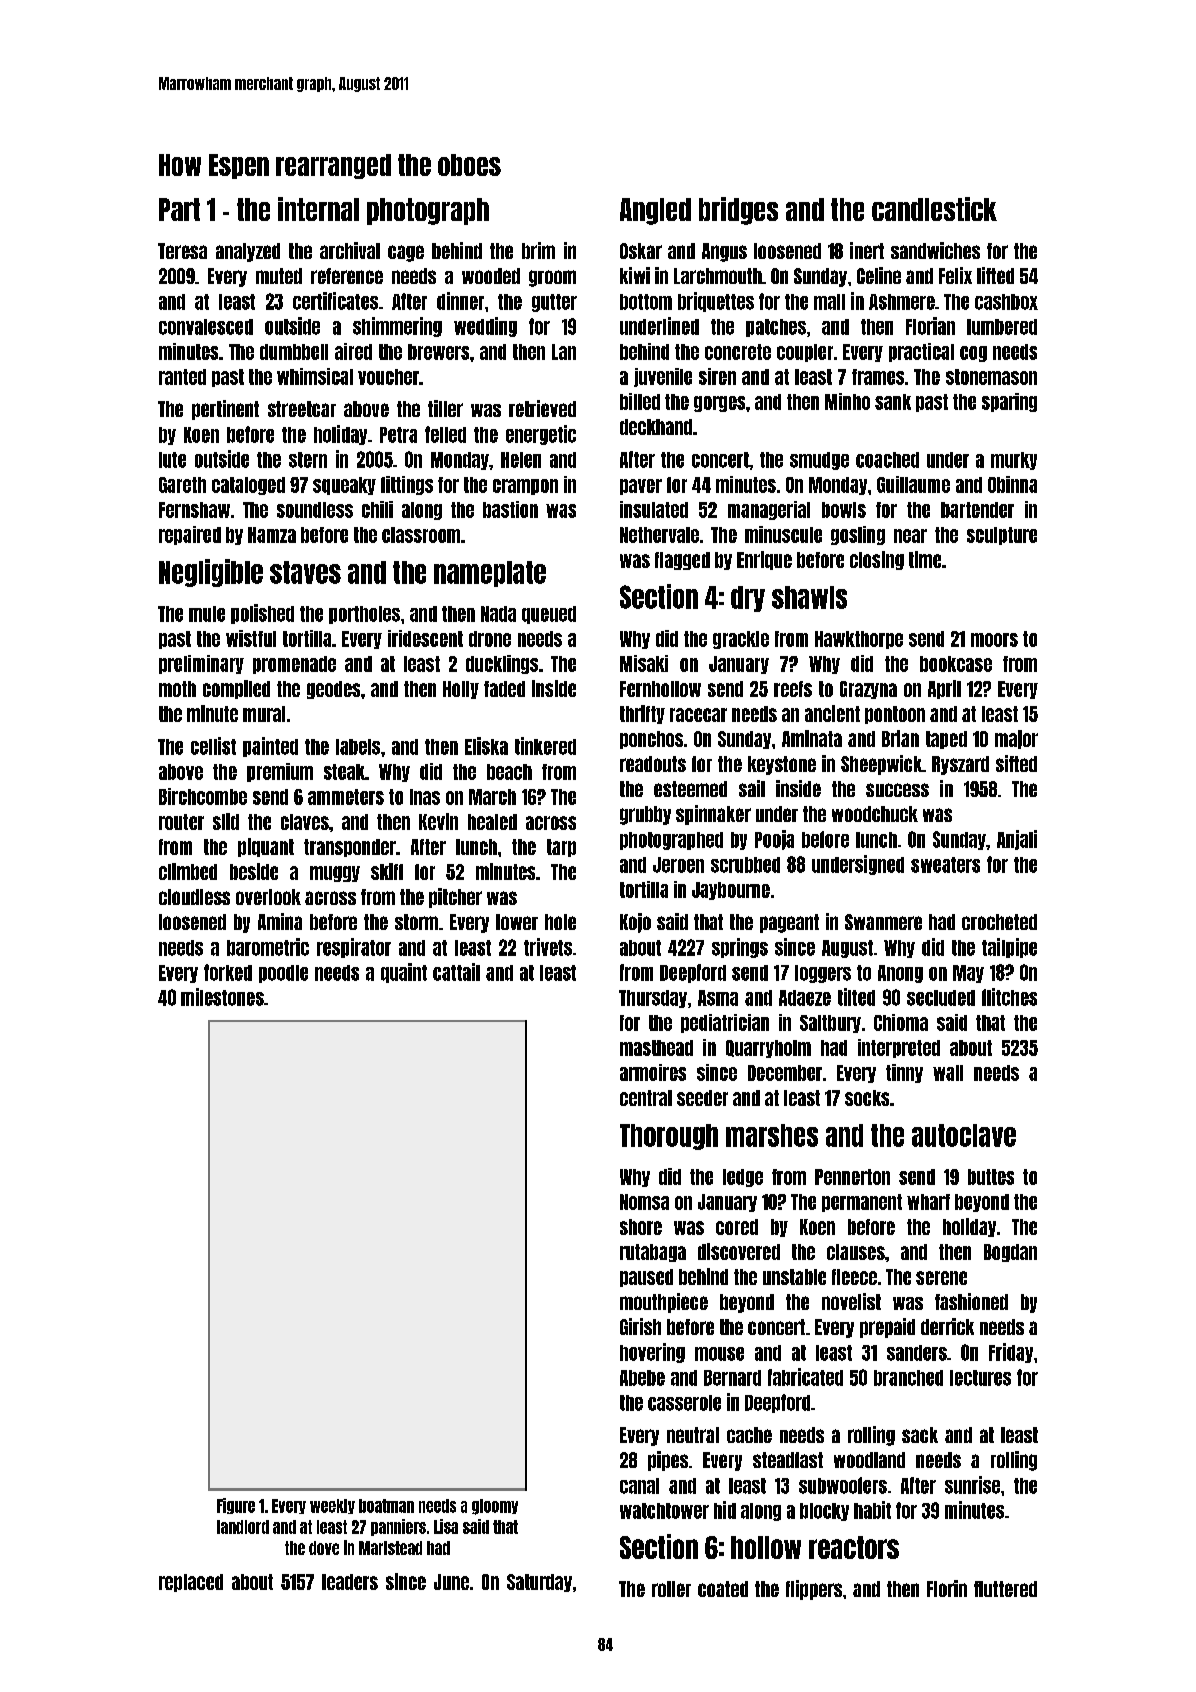 This document has height=1692, width=1196. Describe the element at coordinates (945, 865) in the document. I see `sweaters` at that location.
